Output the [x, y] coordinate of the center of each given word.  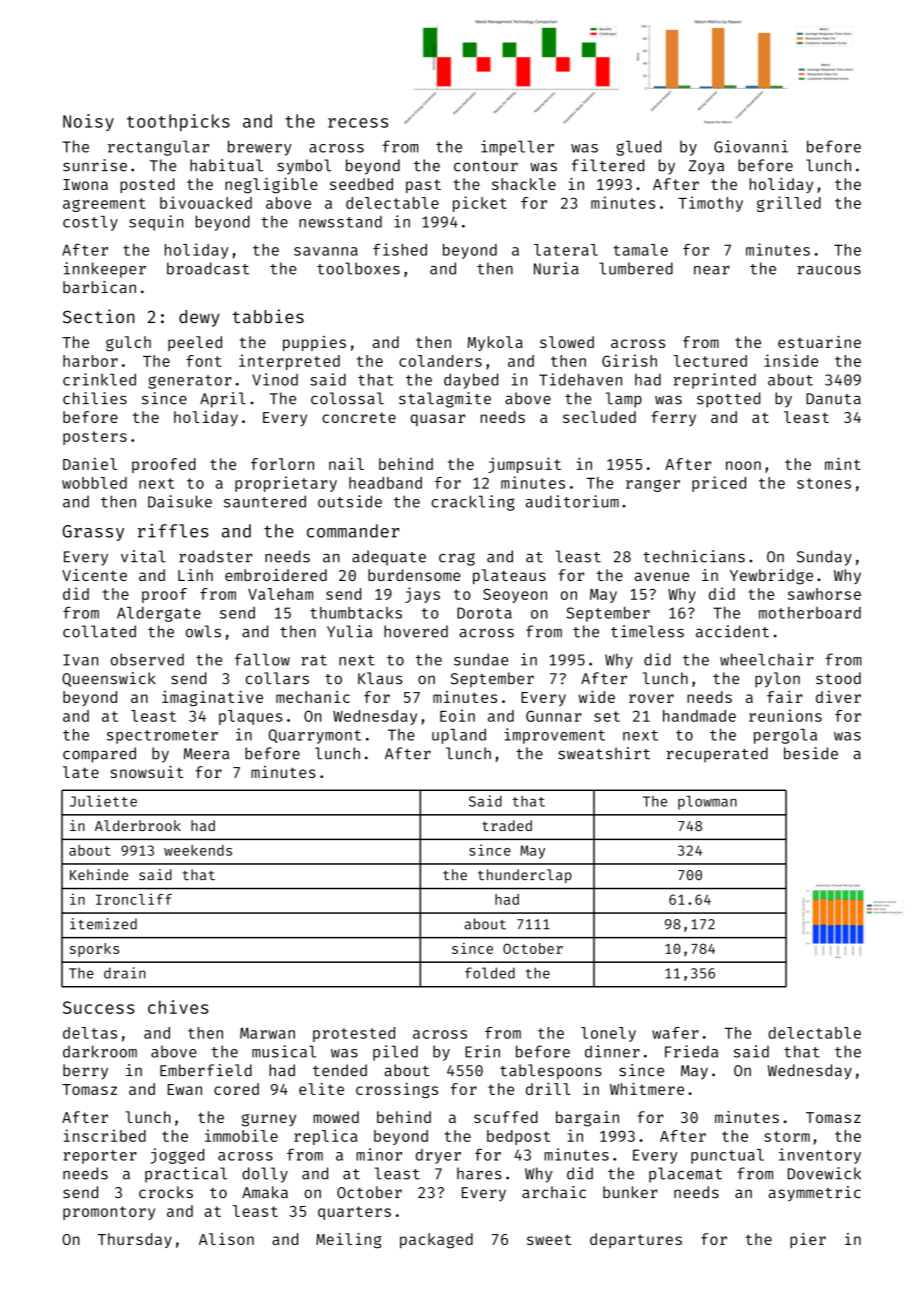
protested [354, 1034]
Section [99, 316]
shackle [524, 184]
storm [787, 1136]
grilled [789, 204]
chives [178, 1007]
